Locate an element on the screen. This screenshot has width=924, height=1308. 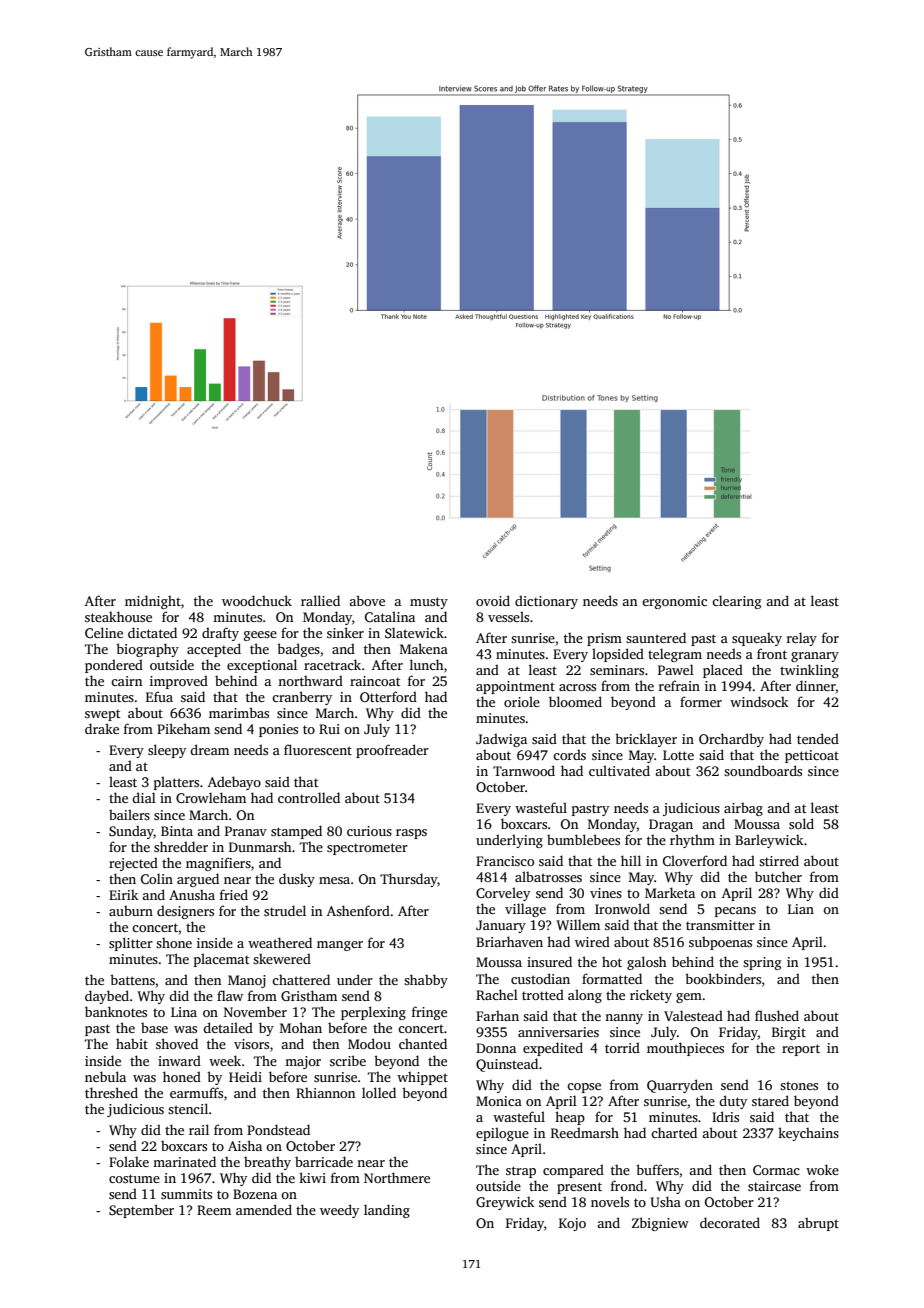
Rhiannon is located at coordinates (325, 1093).
